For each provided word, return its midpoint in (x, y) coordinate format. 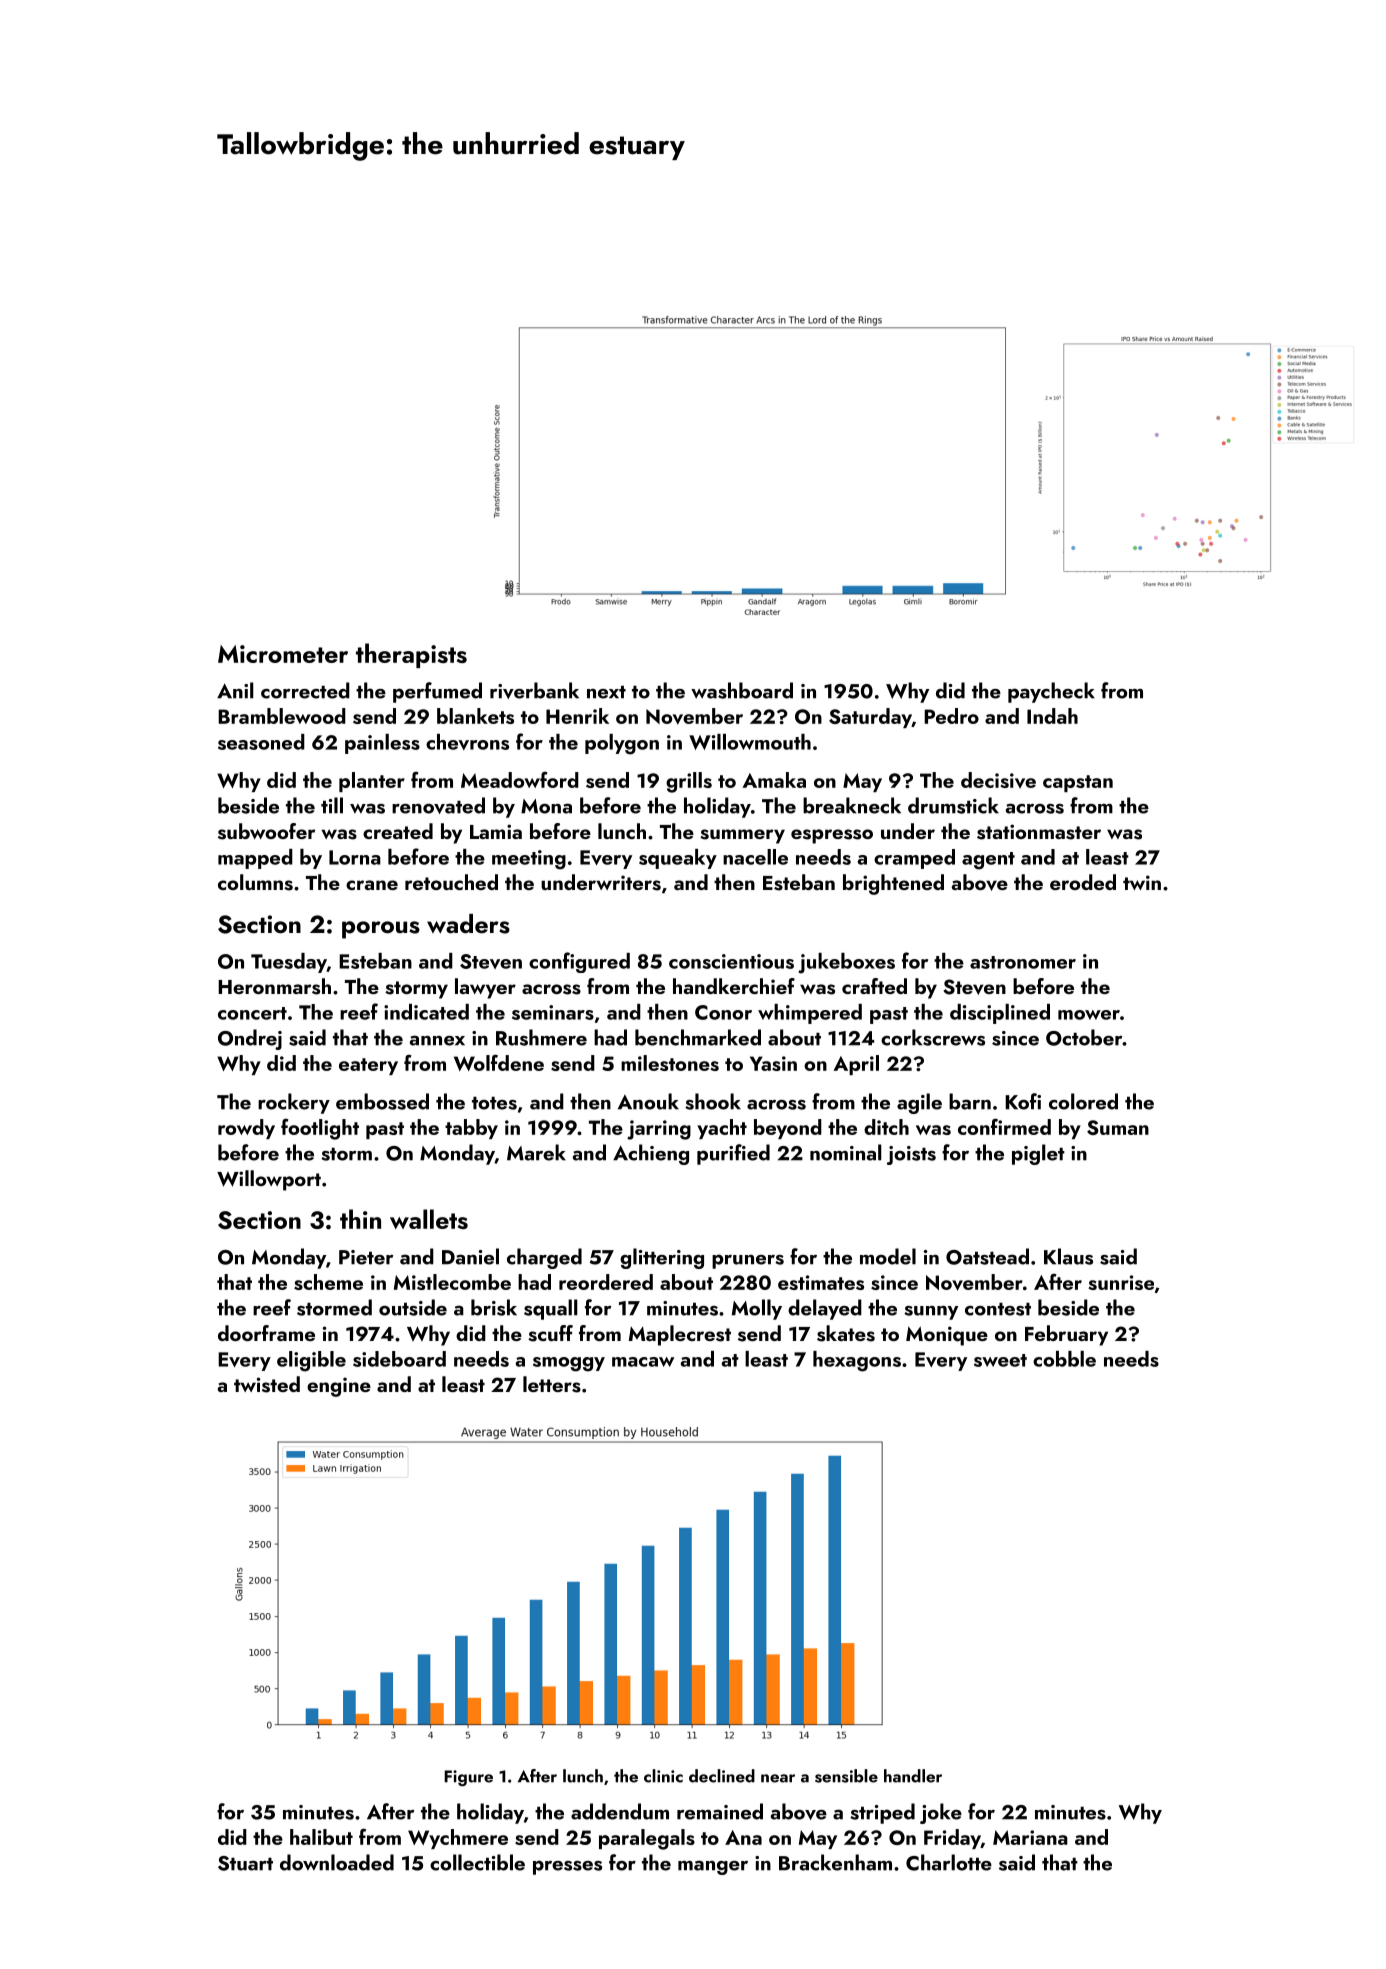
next (606, 692)
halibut (321, 1837)
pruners (748, 1261)
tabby (471, 1129)
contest (998, 1309)
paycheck (1051, 692)
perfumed (437, 692)
